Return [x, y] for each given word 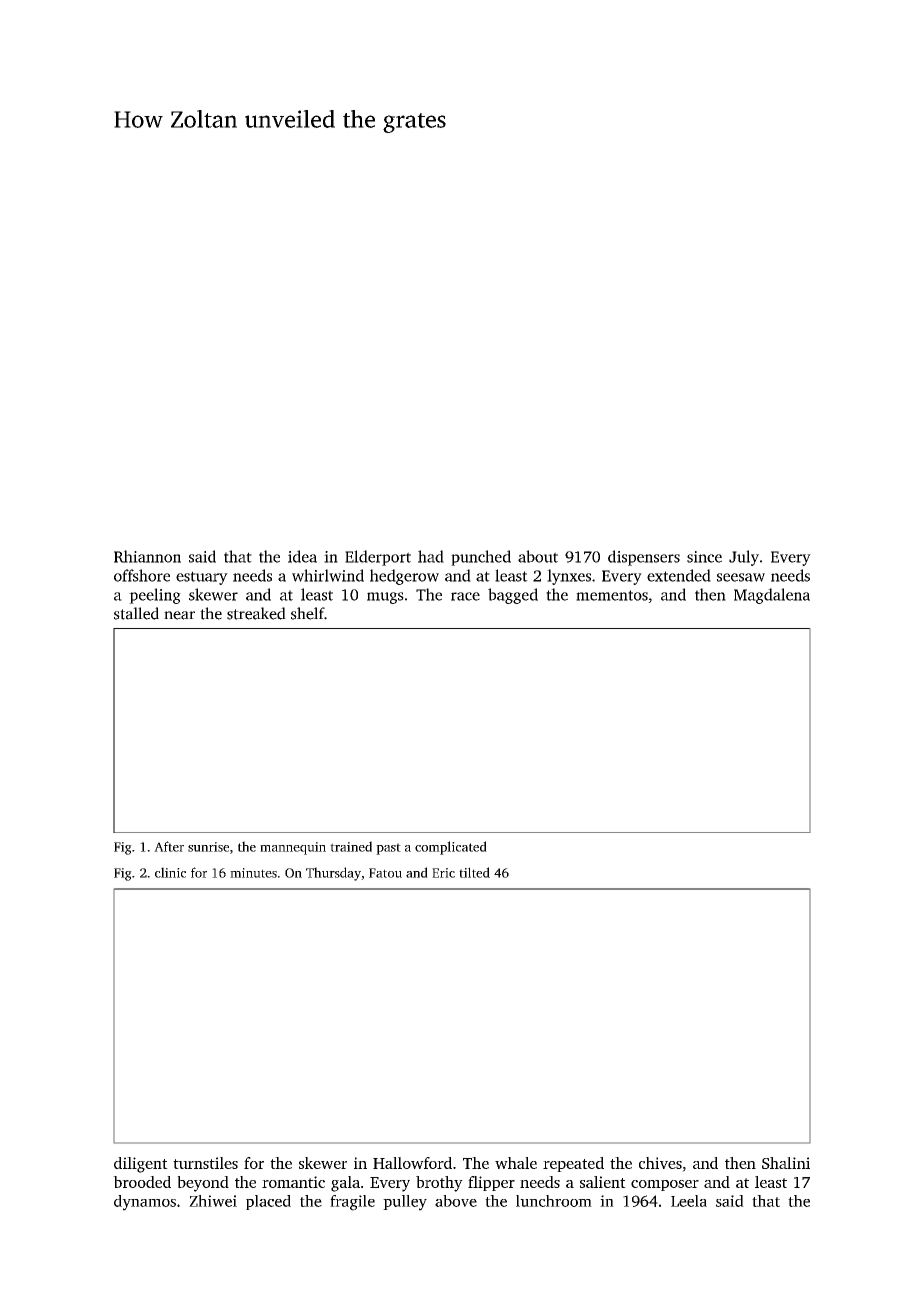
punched [481, 558]
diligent [141, 1165]
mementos [612, 595]
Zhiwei [213, 1201]
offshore [142, 575]
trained [351, 846]
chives [660, 1163]
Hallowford [412, 1163]
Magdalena [772, 596]
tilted [474, 872]
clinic [170, 872]
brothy [439, 1184]
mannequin [293, 848]
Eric [443, 873]
